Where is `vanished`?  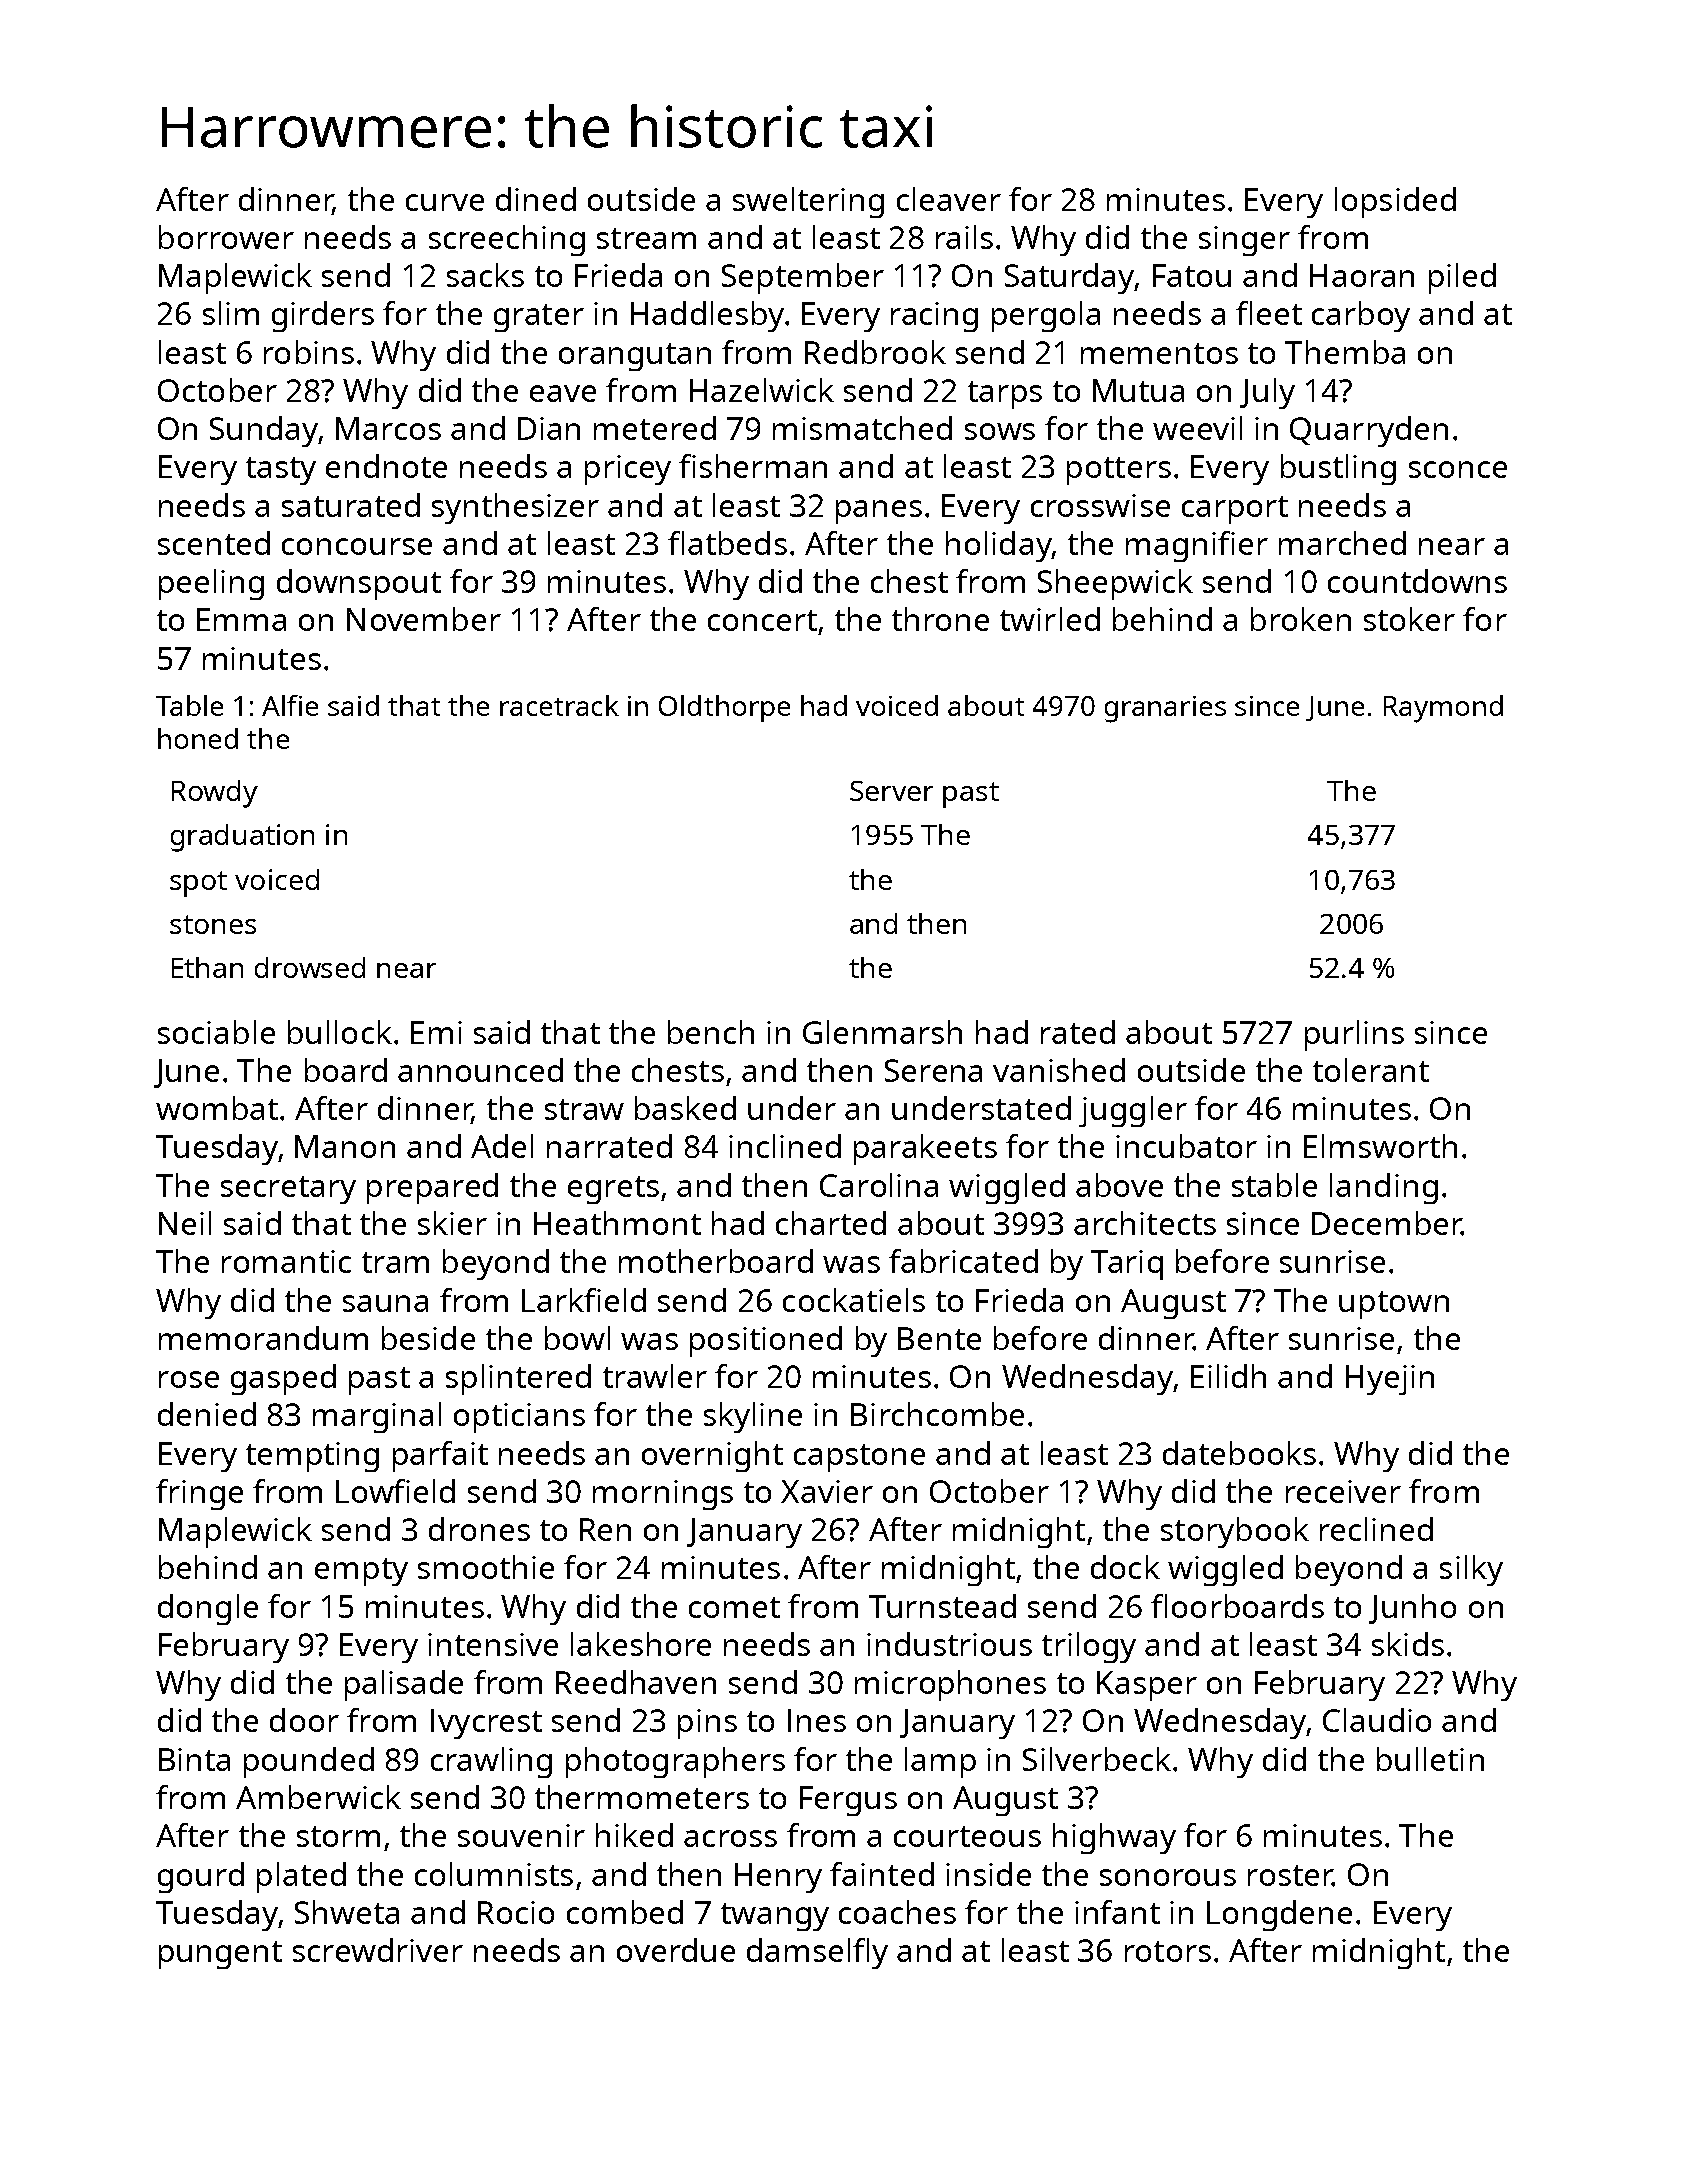 vanished is located at coordinates (1059, 1070).
